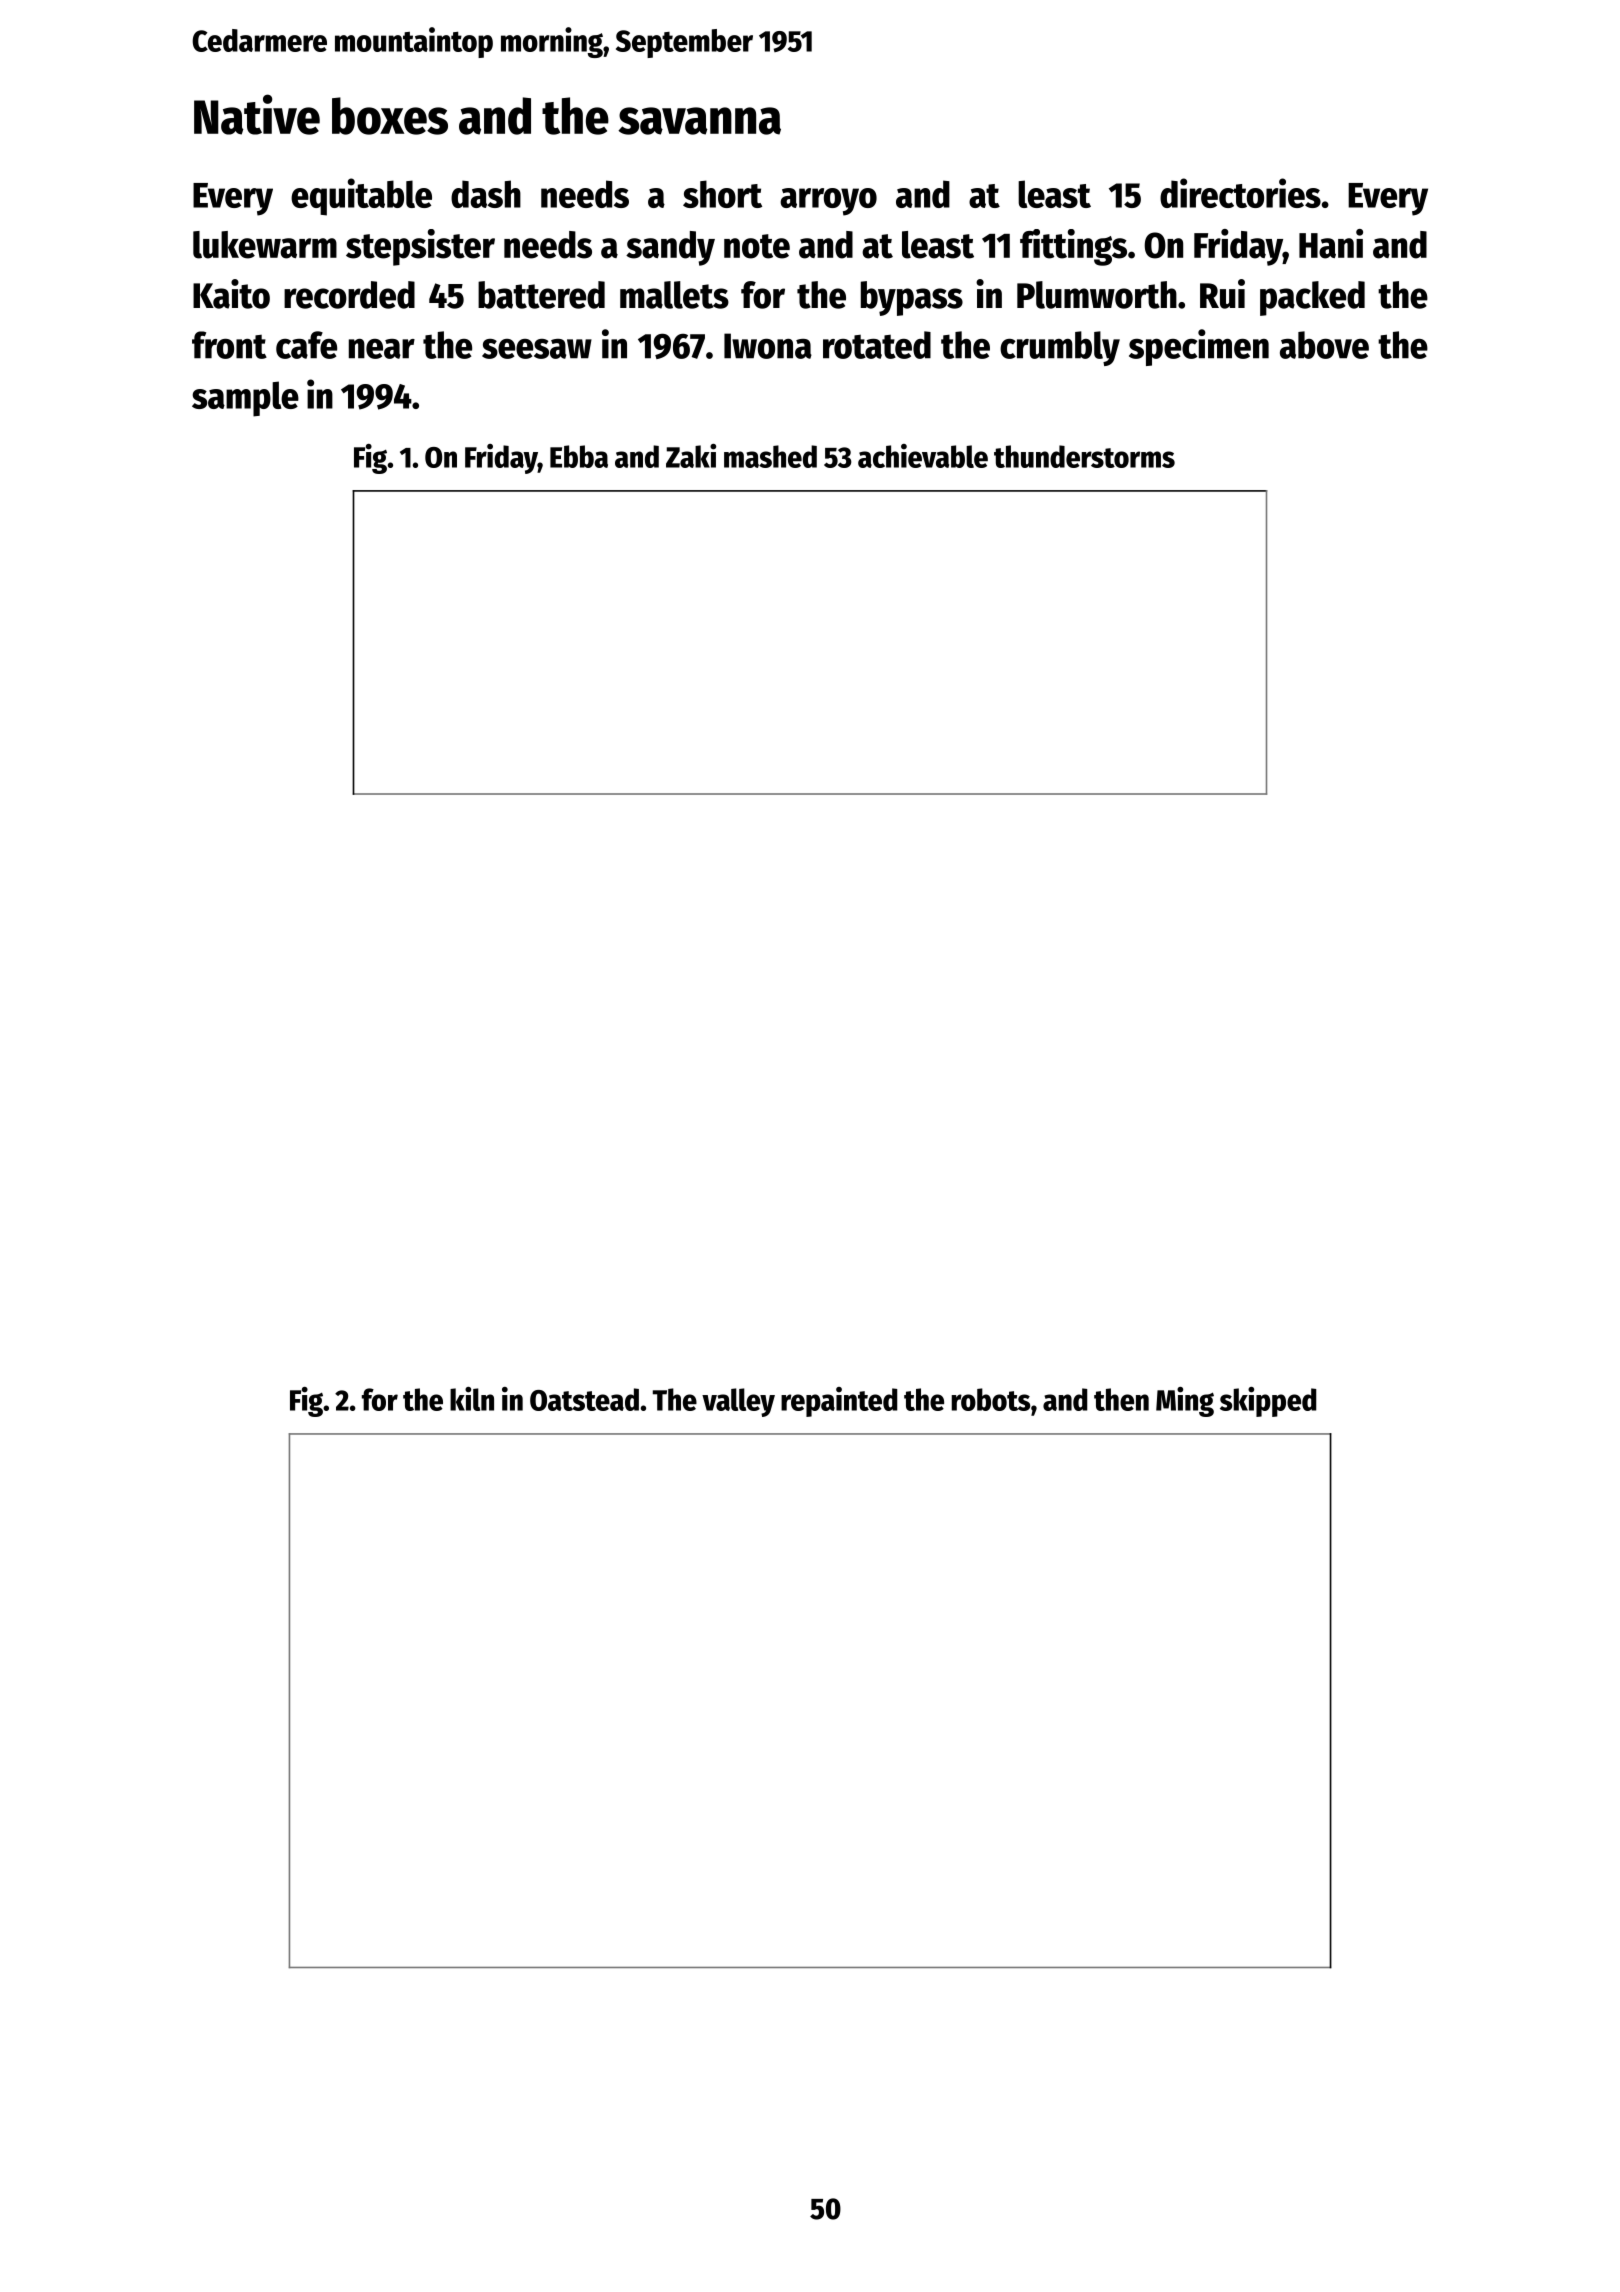 Image resolution: width=1620 pixels, height=2292 pixels. What do you see at coordinates (1084, 456) in the page?
I see `thunderstorms` at bounding box center [1084, 456].
